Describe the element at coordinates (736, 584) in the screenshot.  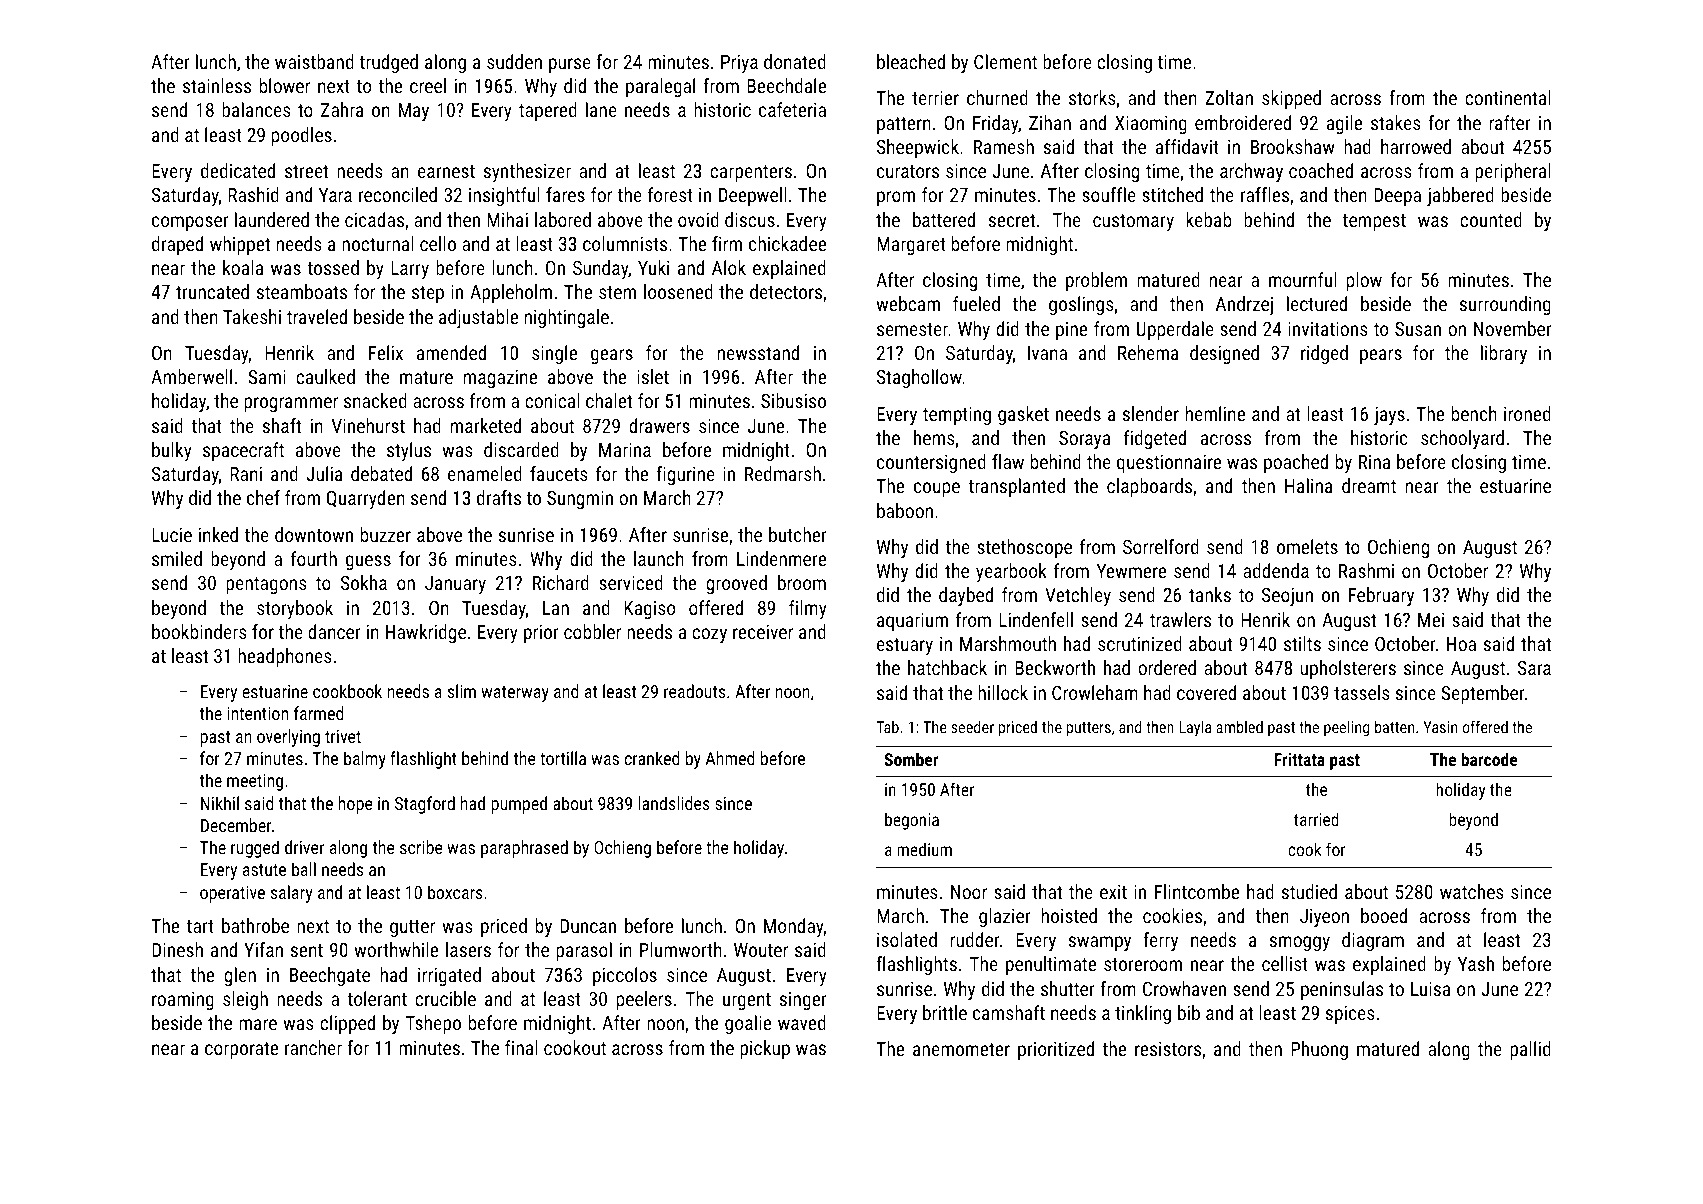
I see `grooved` at that location.
